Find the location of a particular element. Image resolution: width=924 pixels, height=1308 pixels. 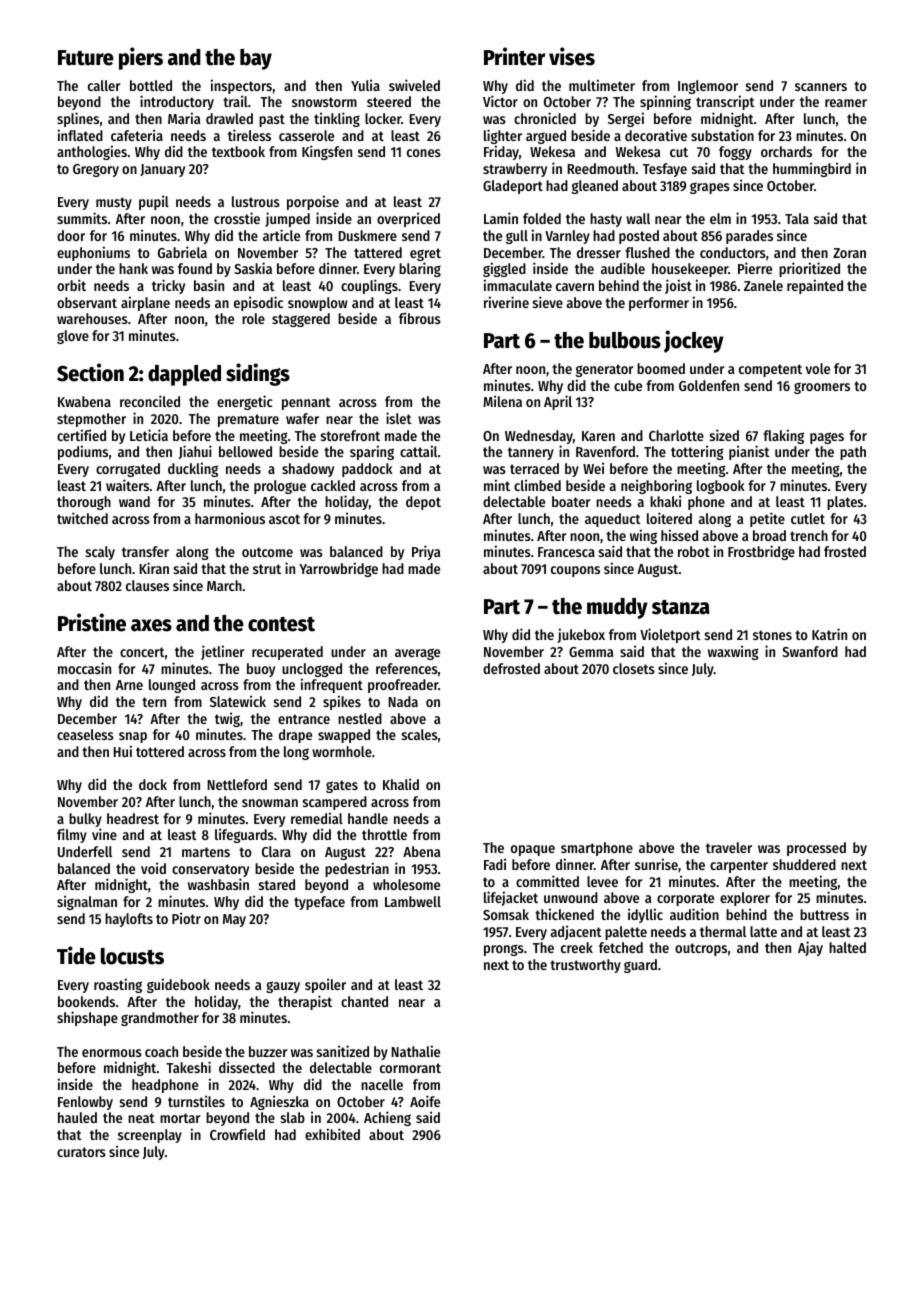

Milena is located at coordinates (502, 401).
